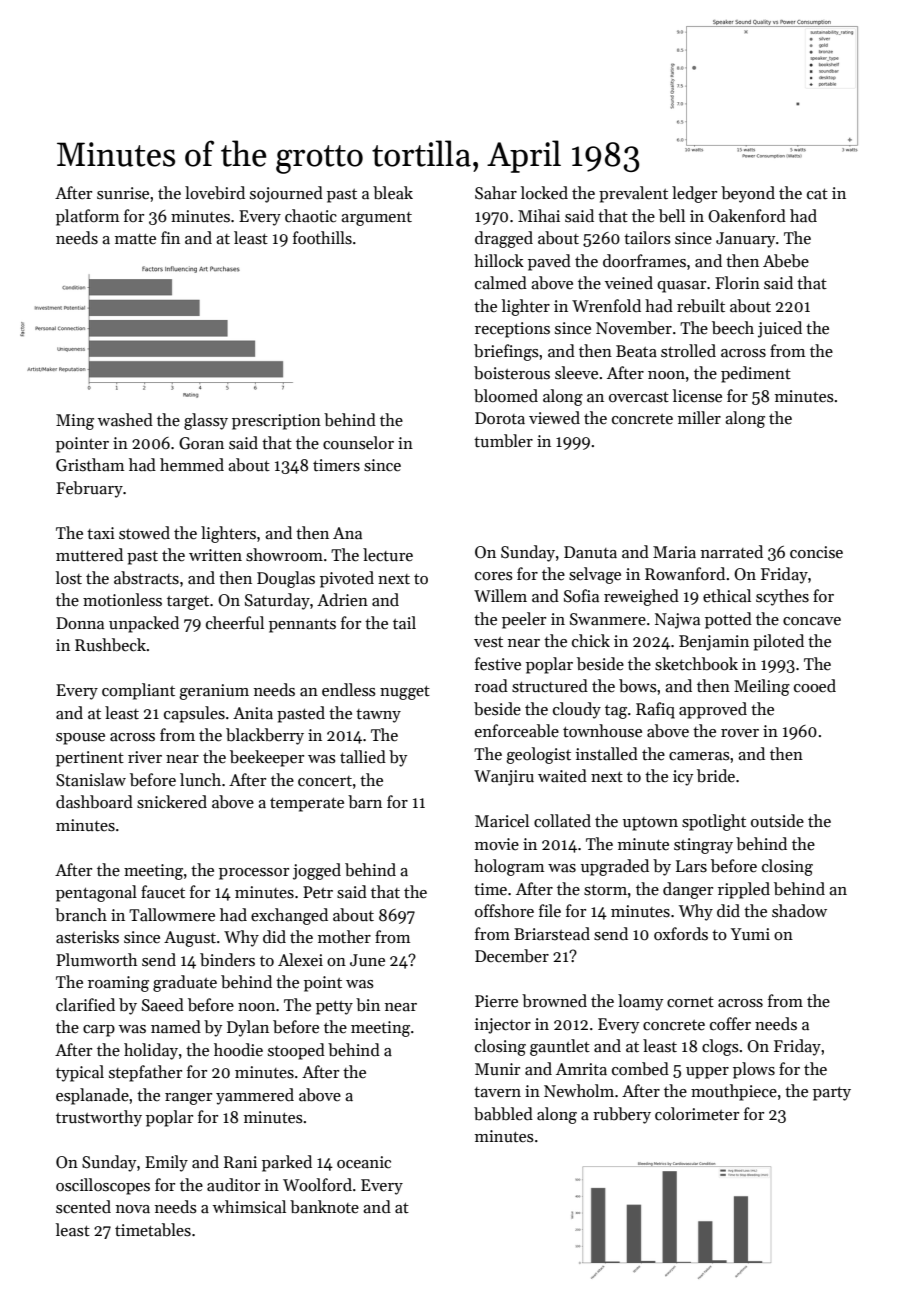 The image size is (908, 1316). What do you see at coordinates (248, 1028) in the page?
I see `Dylan` at bounding box center [248, 1028].
